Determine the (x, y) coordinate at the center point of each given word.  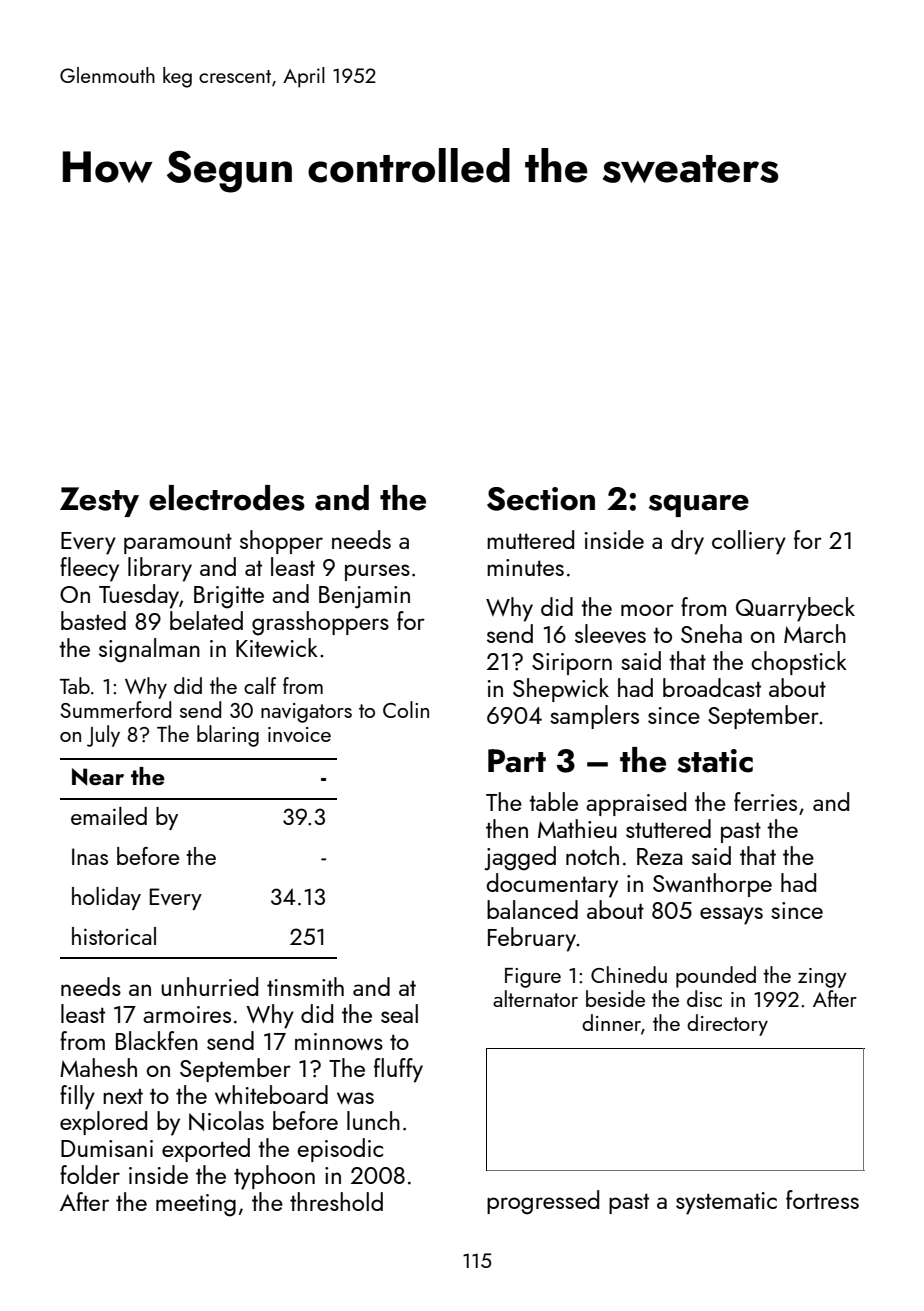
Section (541, 499)
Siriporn (572, 664)
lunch (373, 1120)
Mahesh (98, 1067)
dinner (611, 1022)
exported (206, 1150)
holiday (106, 898)
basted (93, 620)
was (355, 1098)
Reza (660, 856)
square (699, 505)
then (507, 828)
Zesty (99, 502)
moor (647, 610)
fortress (822, 1199)
